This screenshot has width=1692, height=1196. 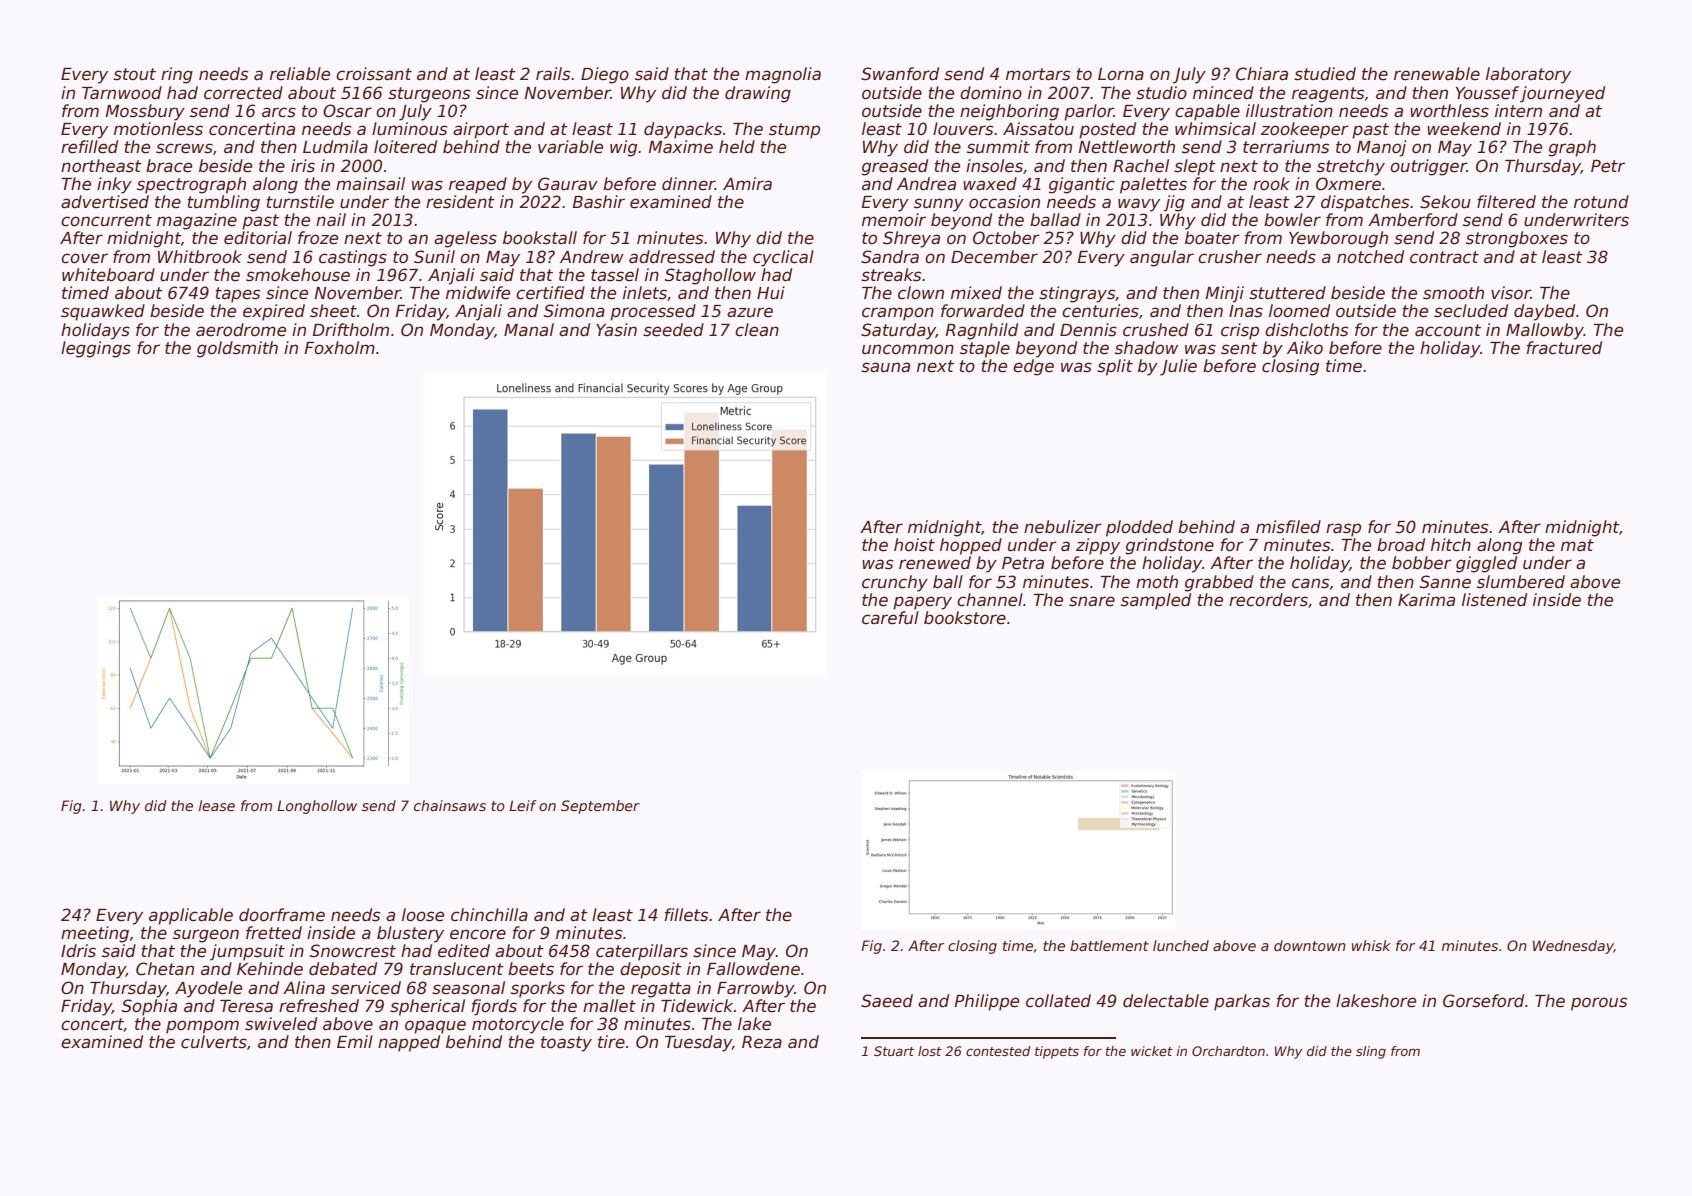 What do you see at coordinates (1437, 74) in the screenshot?
I see `renewable` at bounding box center [1437, 74].
